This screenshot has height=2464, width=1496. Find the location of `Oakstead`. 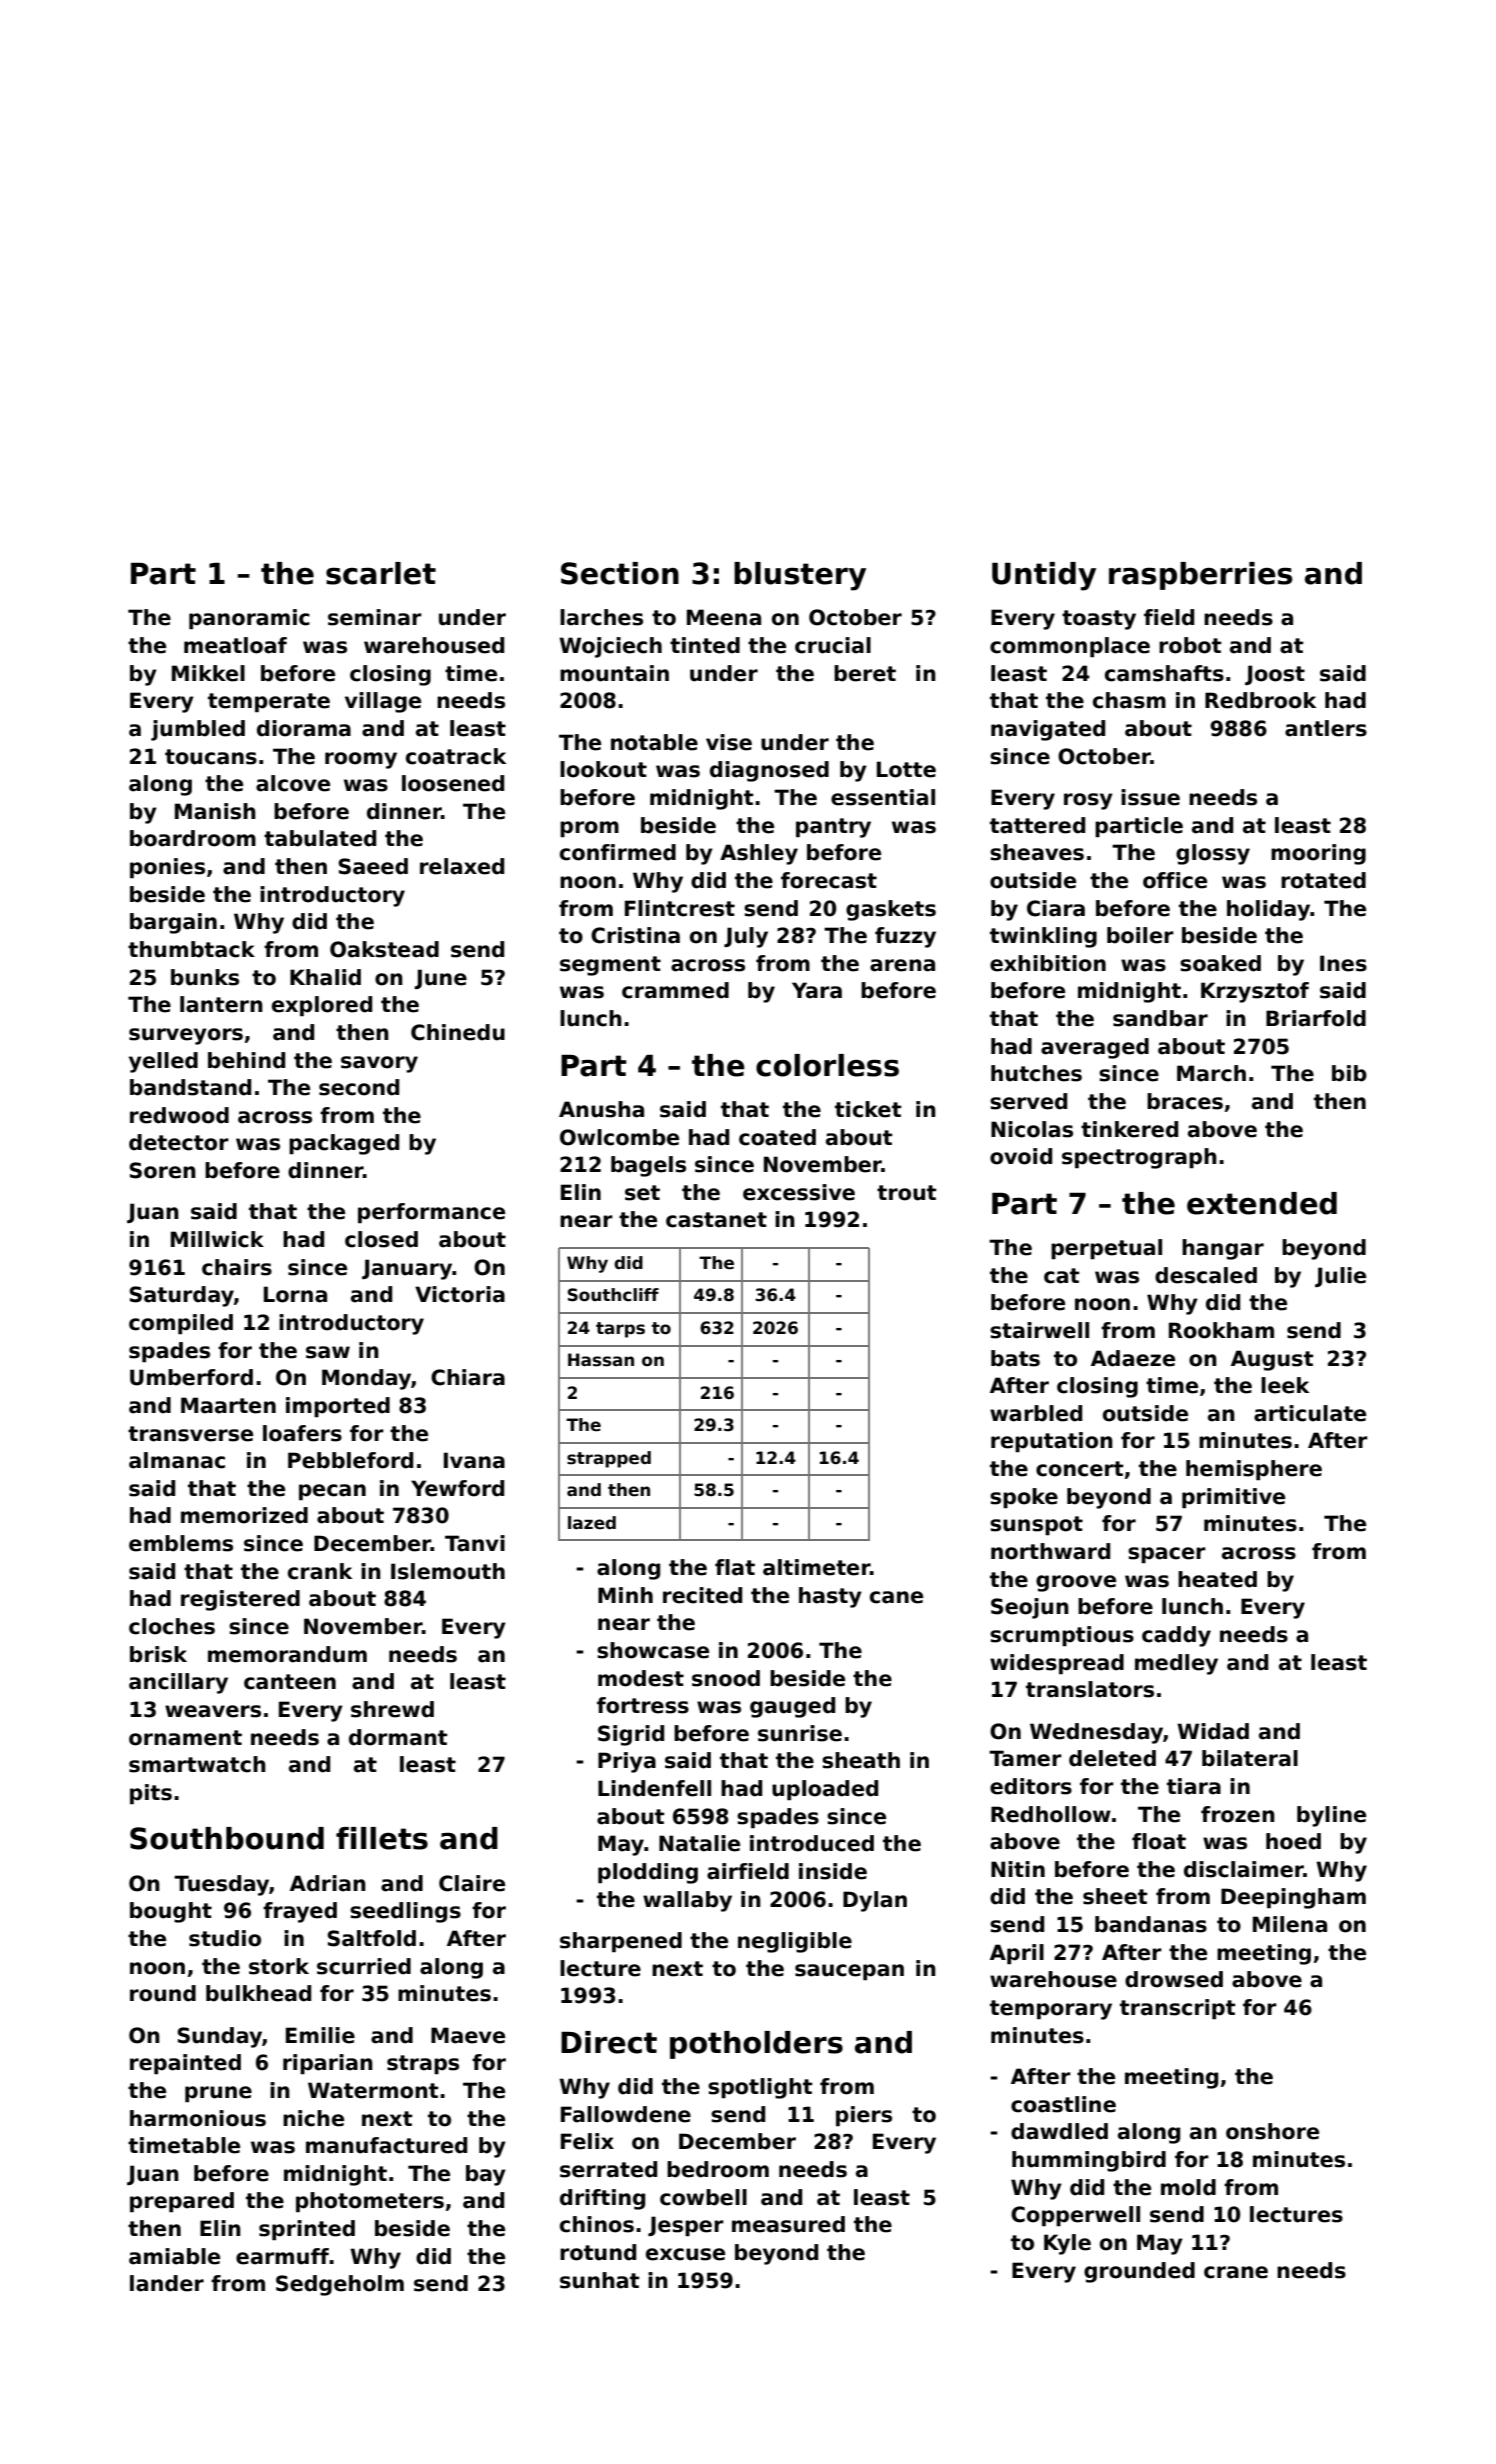

Oakstead is located at coordinates (384, 949).
